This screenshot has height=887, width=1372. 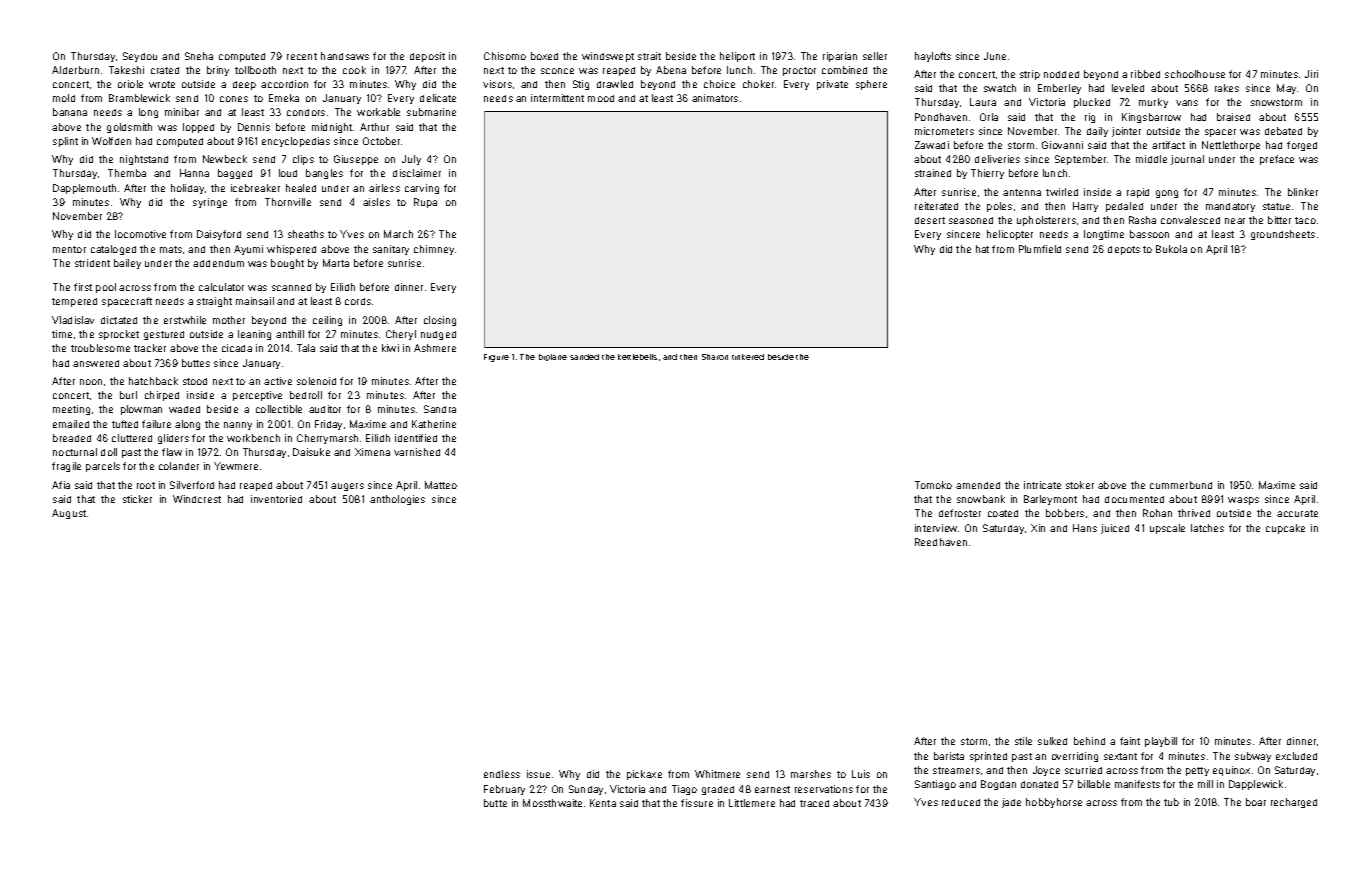 What do you see at coordinates (75, 70) in the screenshot?
I see `Alderburn` at bounding box center [75, 70].
